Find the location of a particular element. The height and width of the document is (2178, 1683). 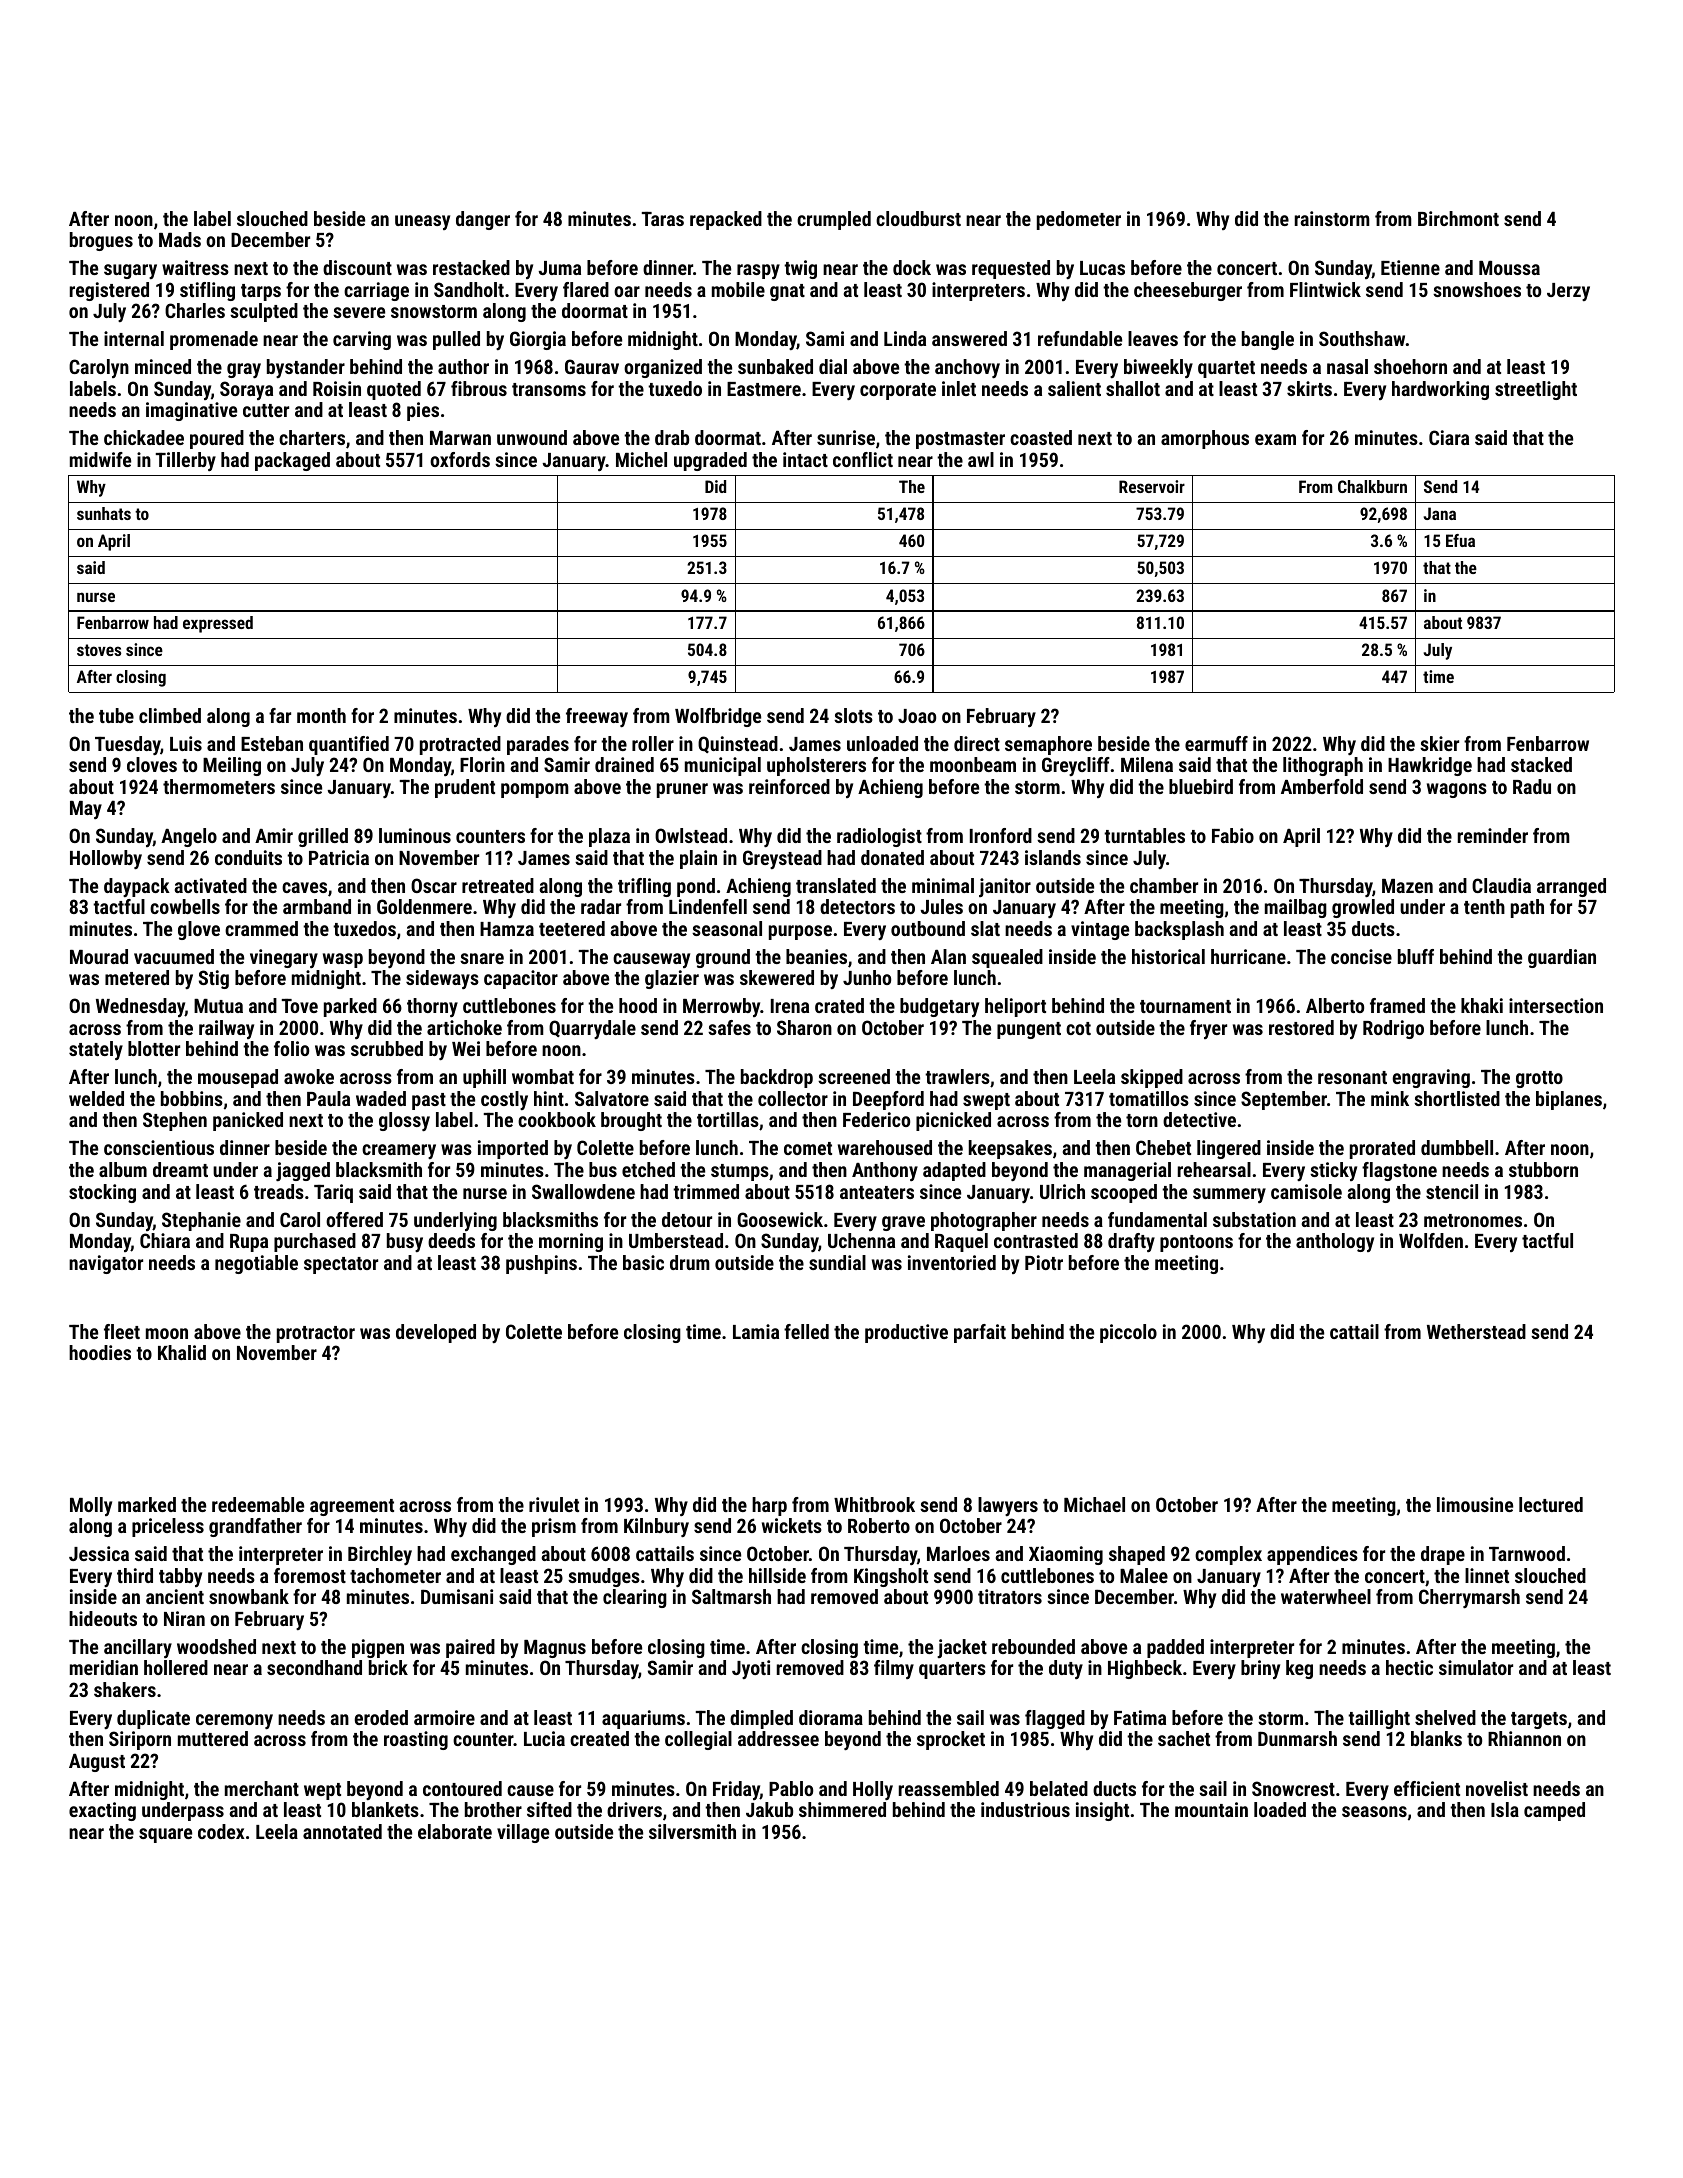

Khalid is located at coordinates (182, 1352).
